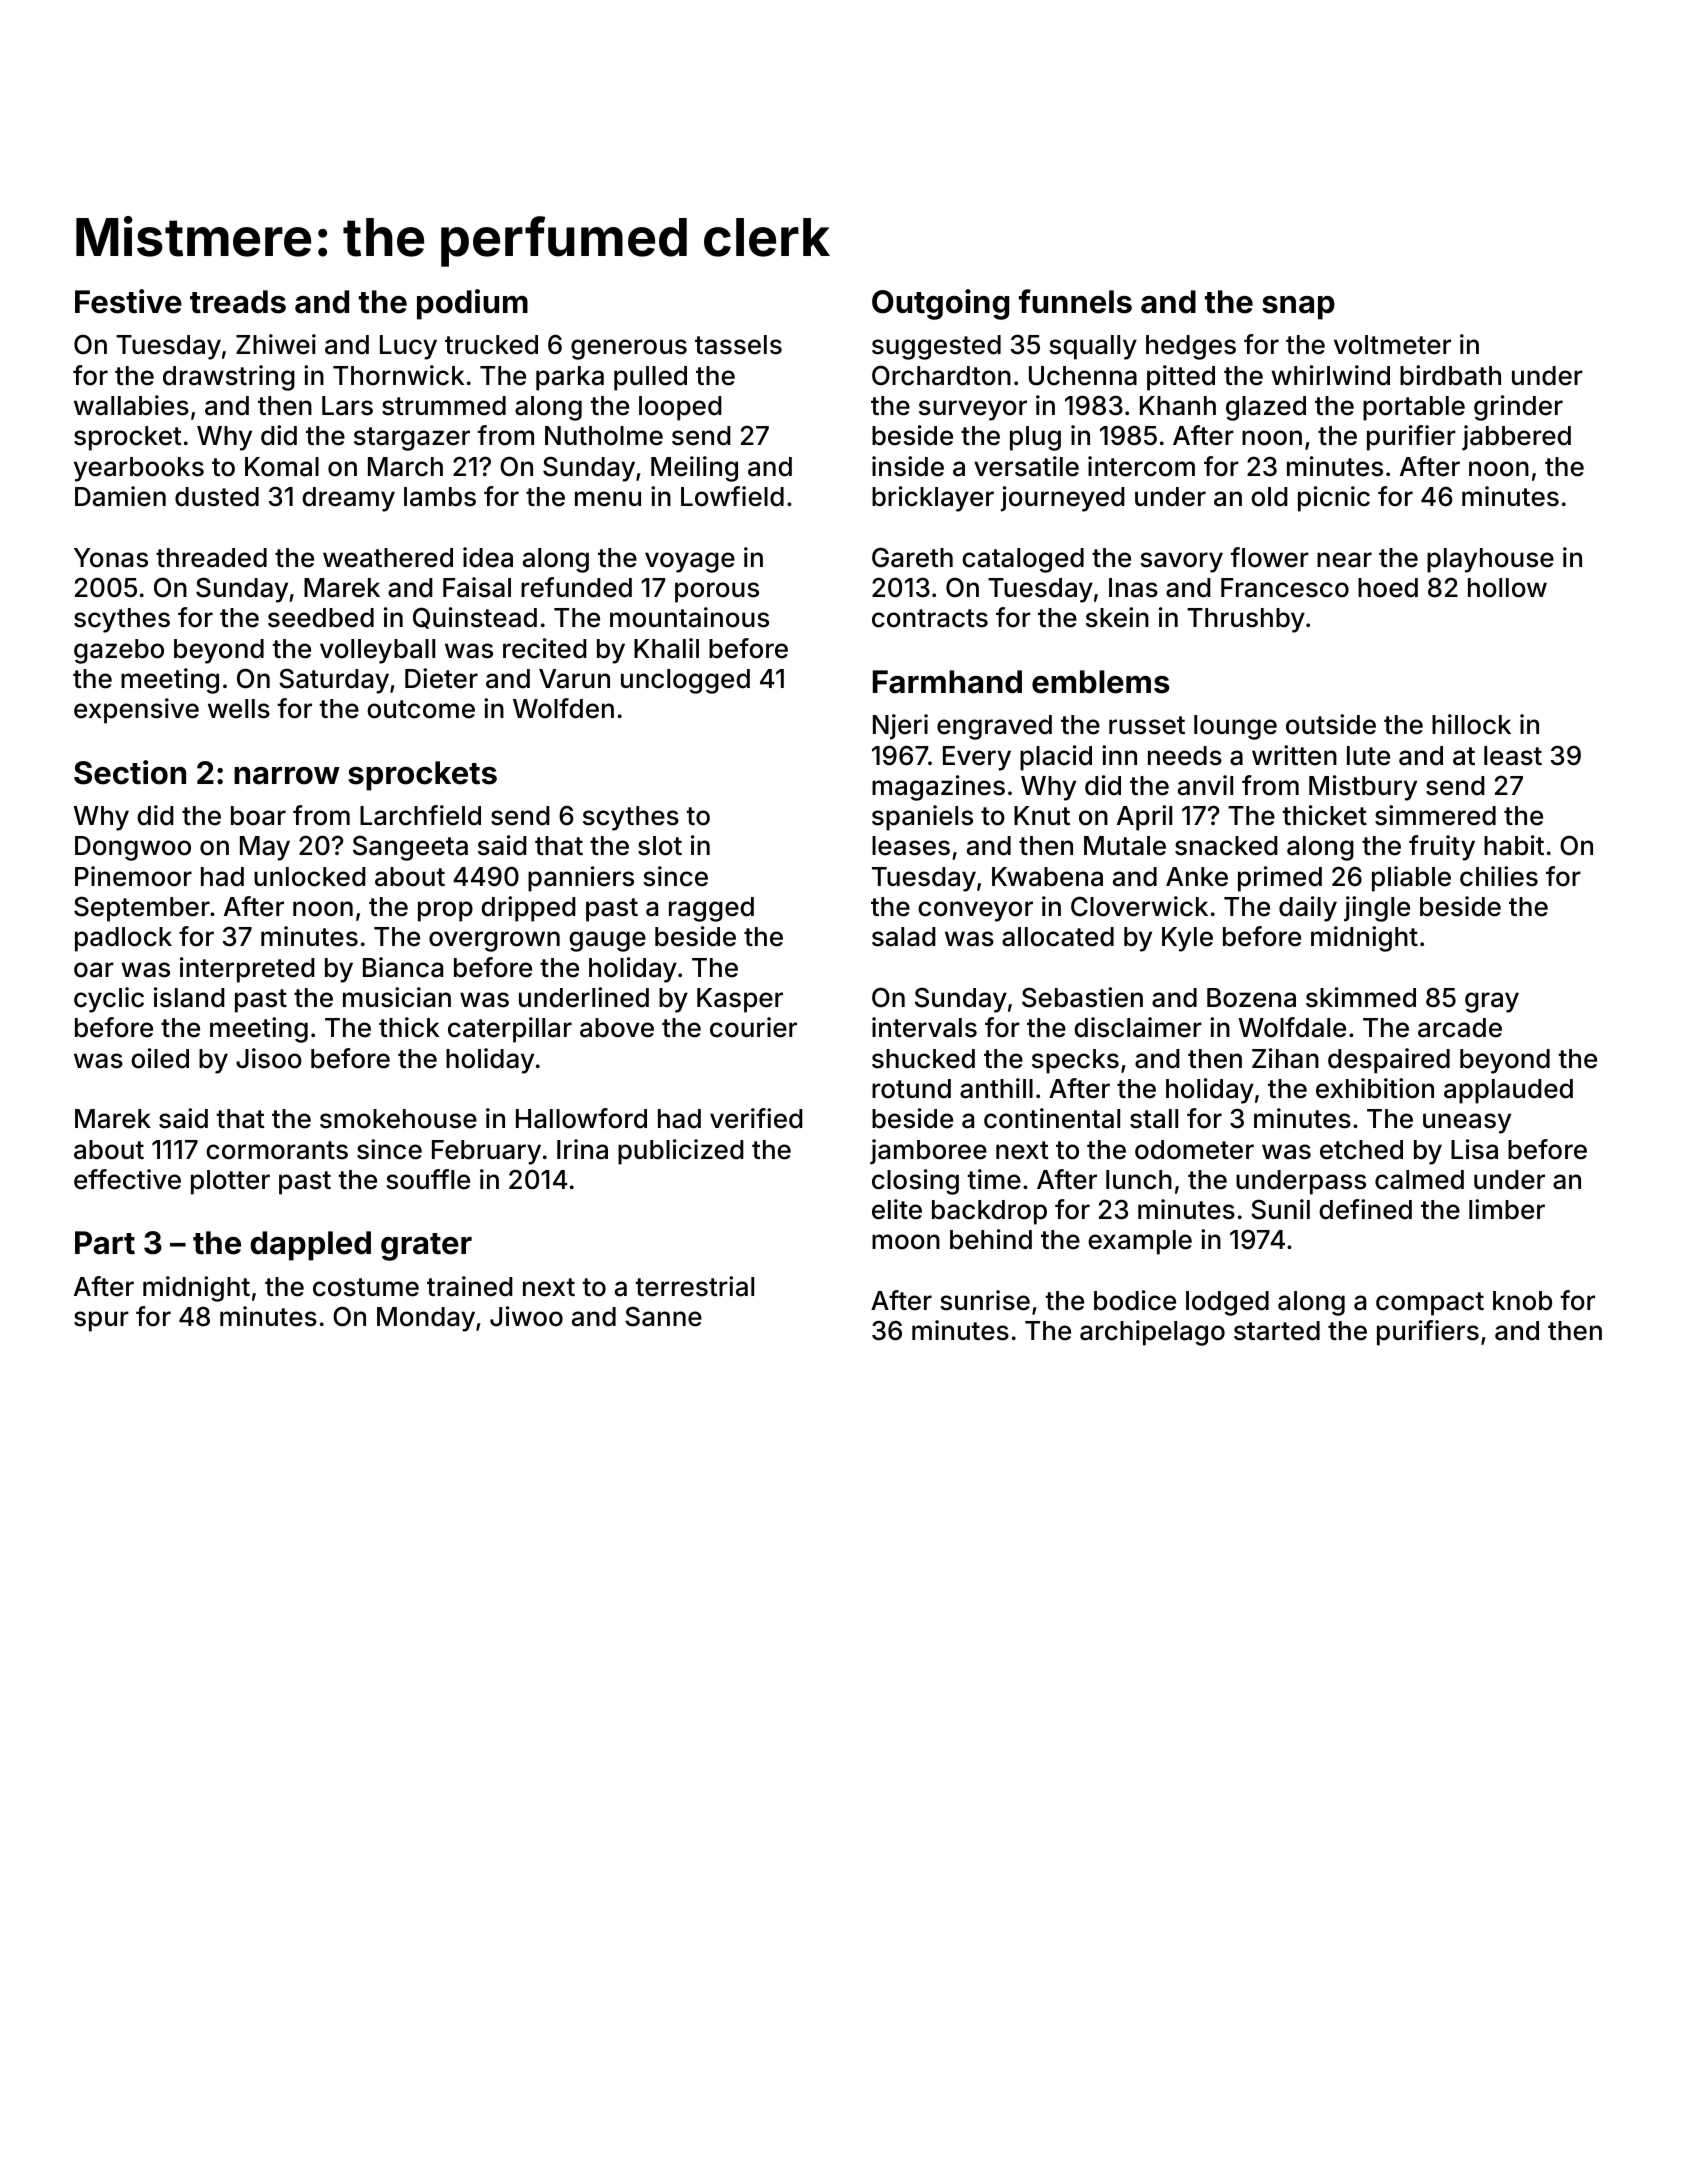  What do you see at coordinates (738, 345) in the image?
I see `tassels` at bounding box center [738, 345].
